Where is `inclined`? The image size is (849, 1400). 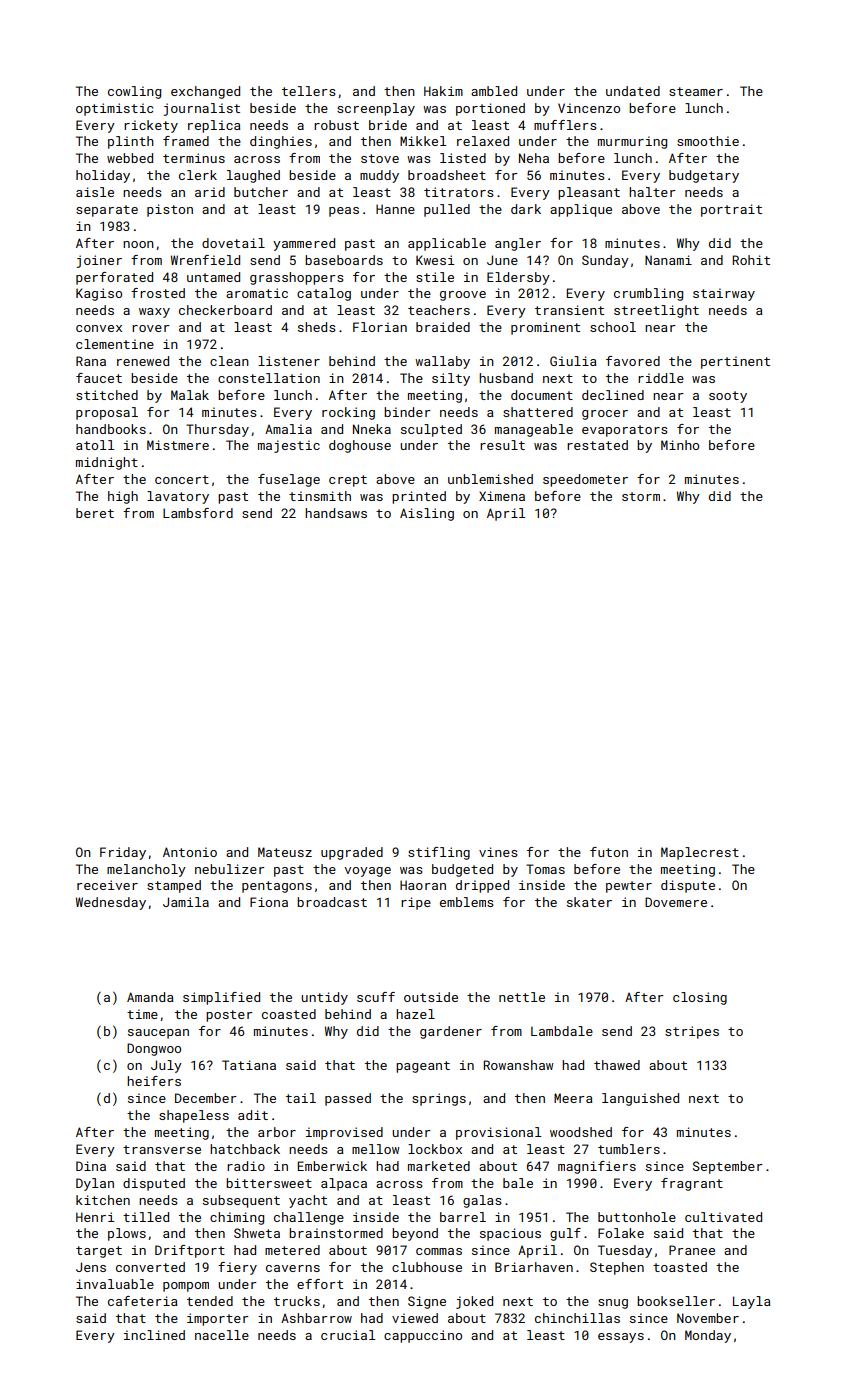
inclined is located at coordinates (154, 1335).
